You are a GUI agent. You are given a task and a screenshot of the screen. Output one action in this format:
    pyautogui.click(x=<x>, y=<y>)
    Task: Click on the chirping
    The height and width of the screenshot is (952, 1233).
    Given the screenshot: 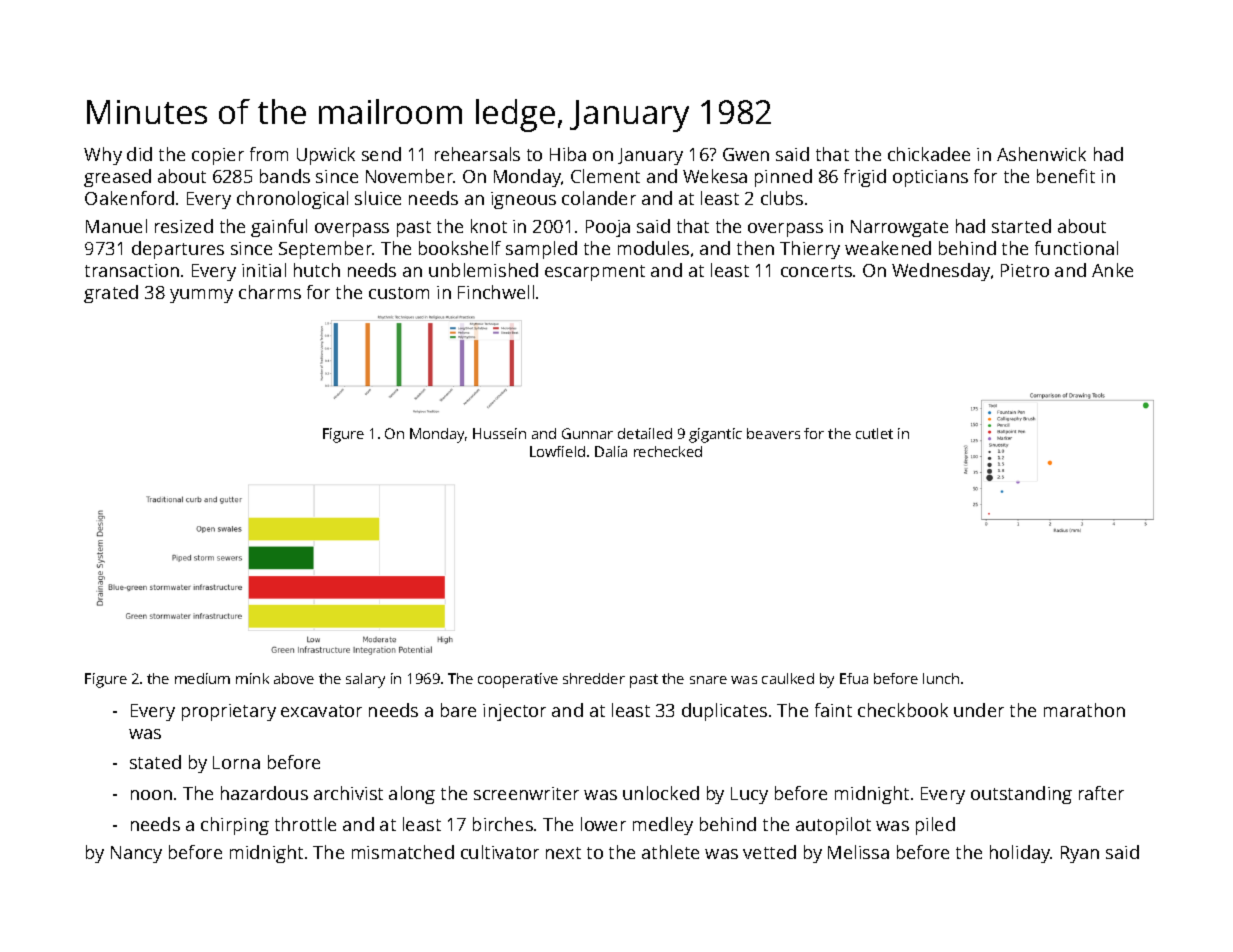 What is the action you would take?
    pyautogui.click(x=235, y=826)
